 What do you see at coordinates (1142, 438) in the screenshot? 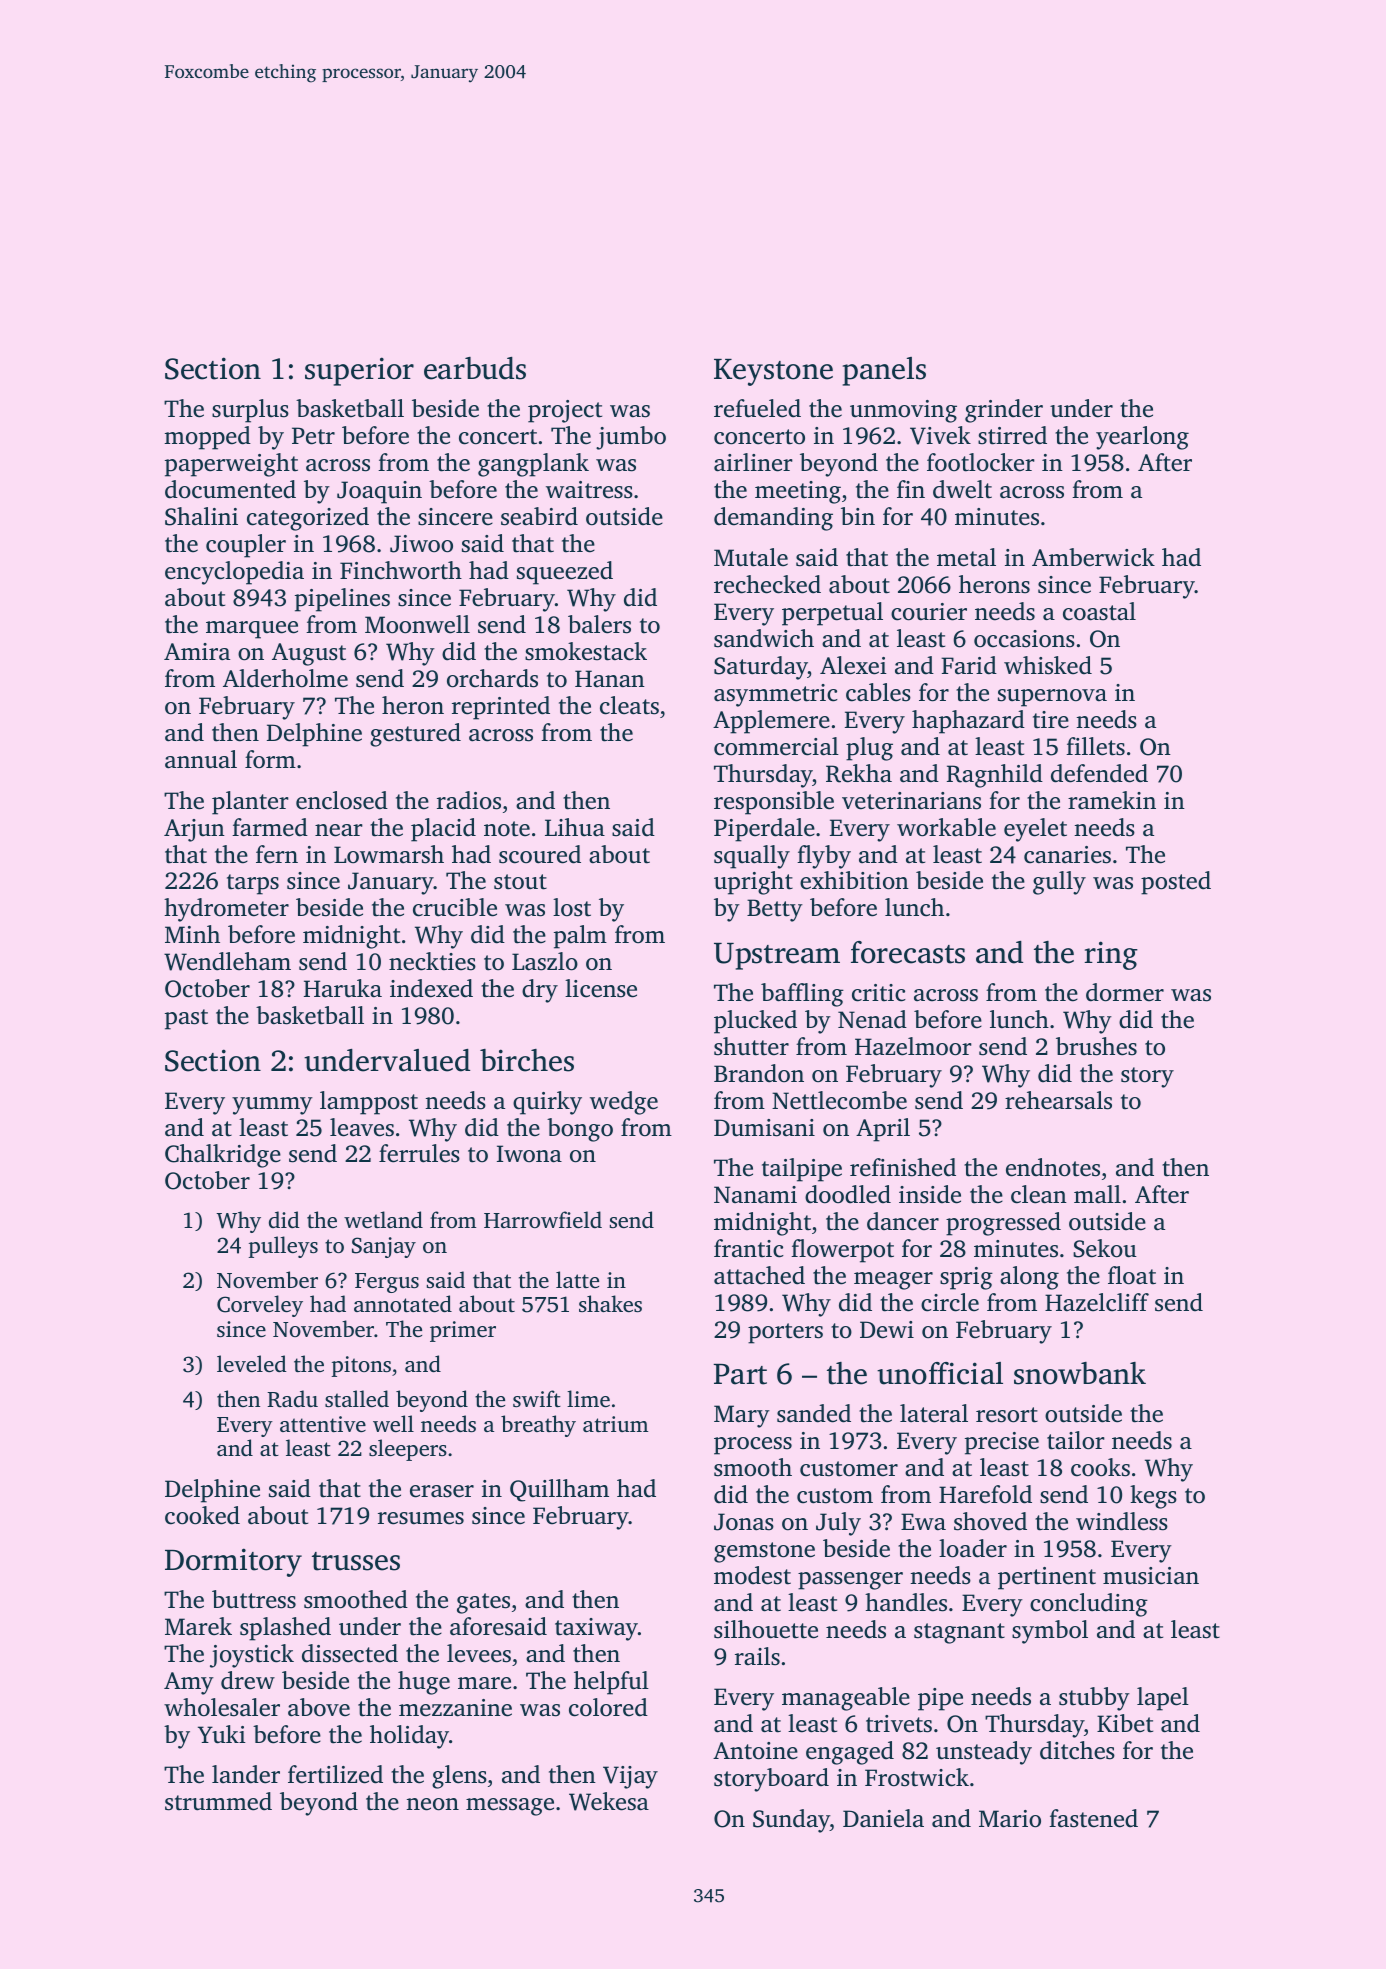
I see `yearlong` at bounding box center [1142, 438].
